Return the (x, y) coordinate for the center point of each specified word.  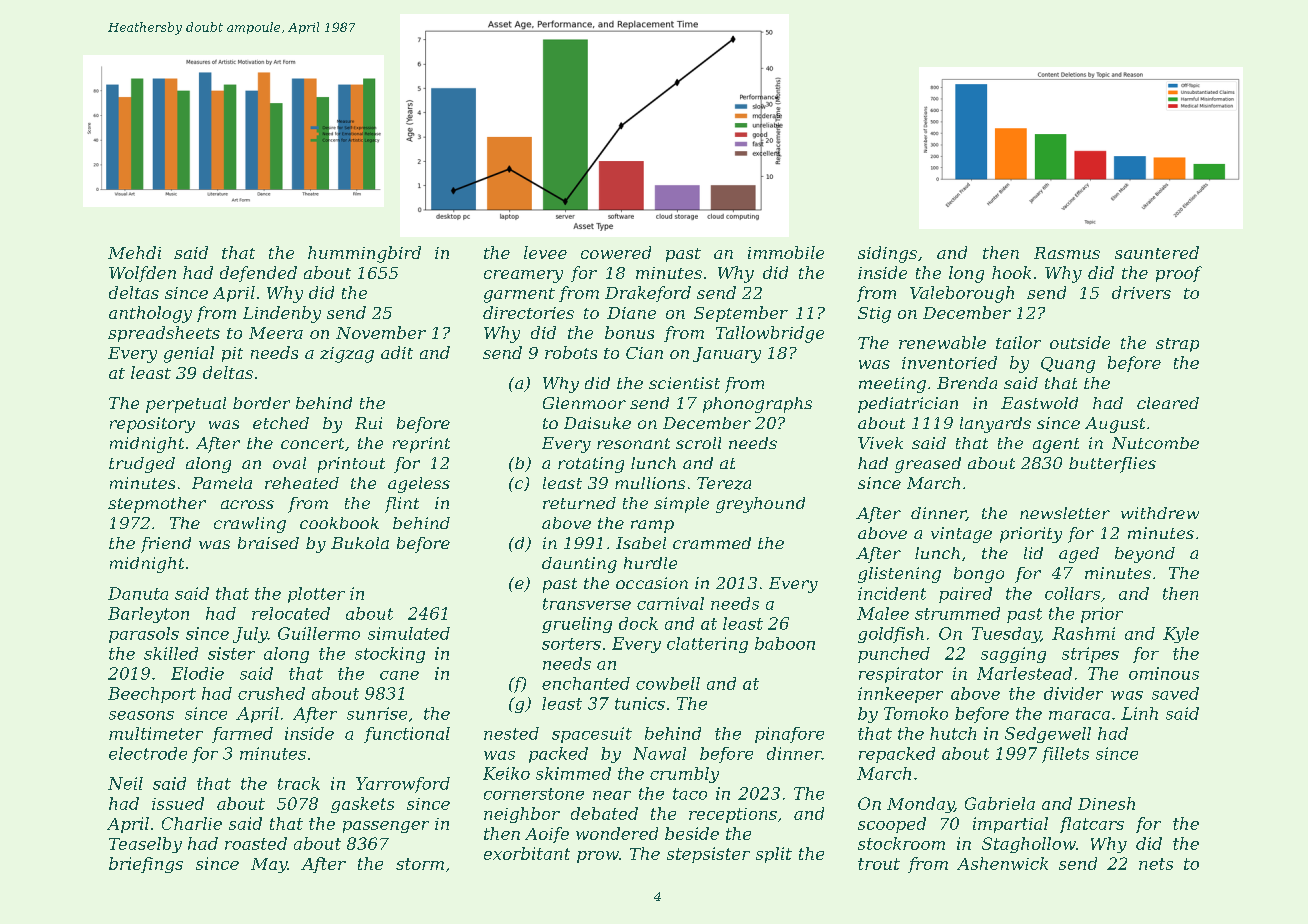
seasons (141, 715)
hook (1011, 272)
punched (894, 655)
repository (152, 425)
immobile (786, 252)
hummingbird (364, 254)
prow (598, 857)
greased (928, 465)
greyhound (760, 505)
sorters (571, 644)
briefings (146, 865)
